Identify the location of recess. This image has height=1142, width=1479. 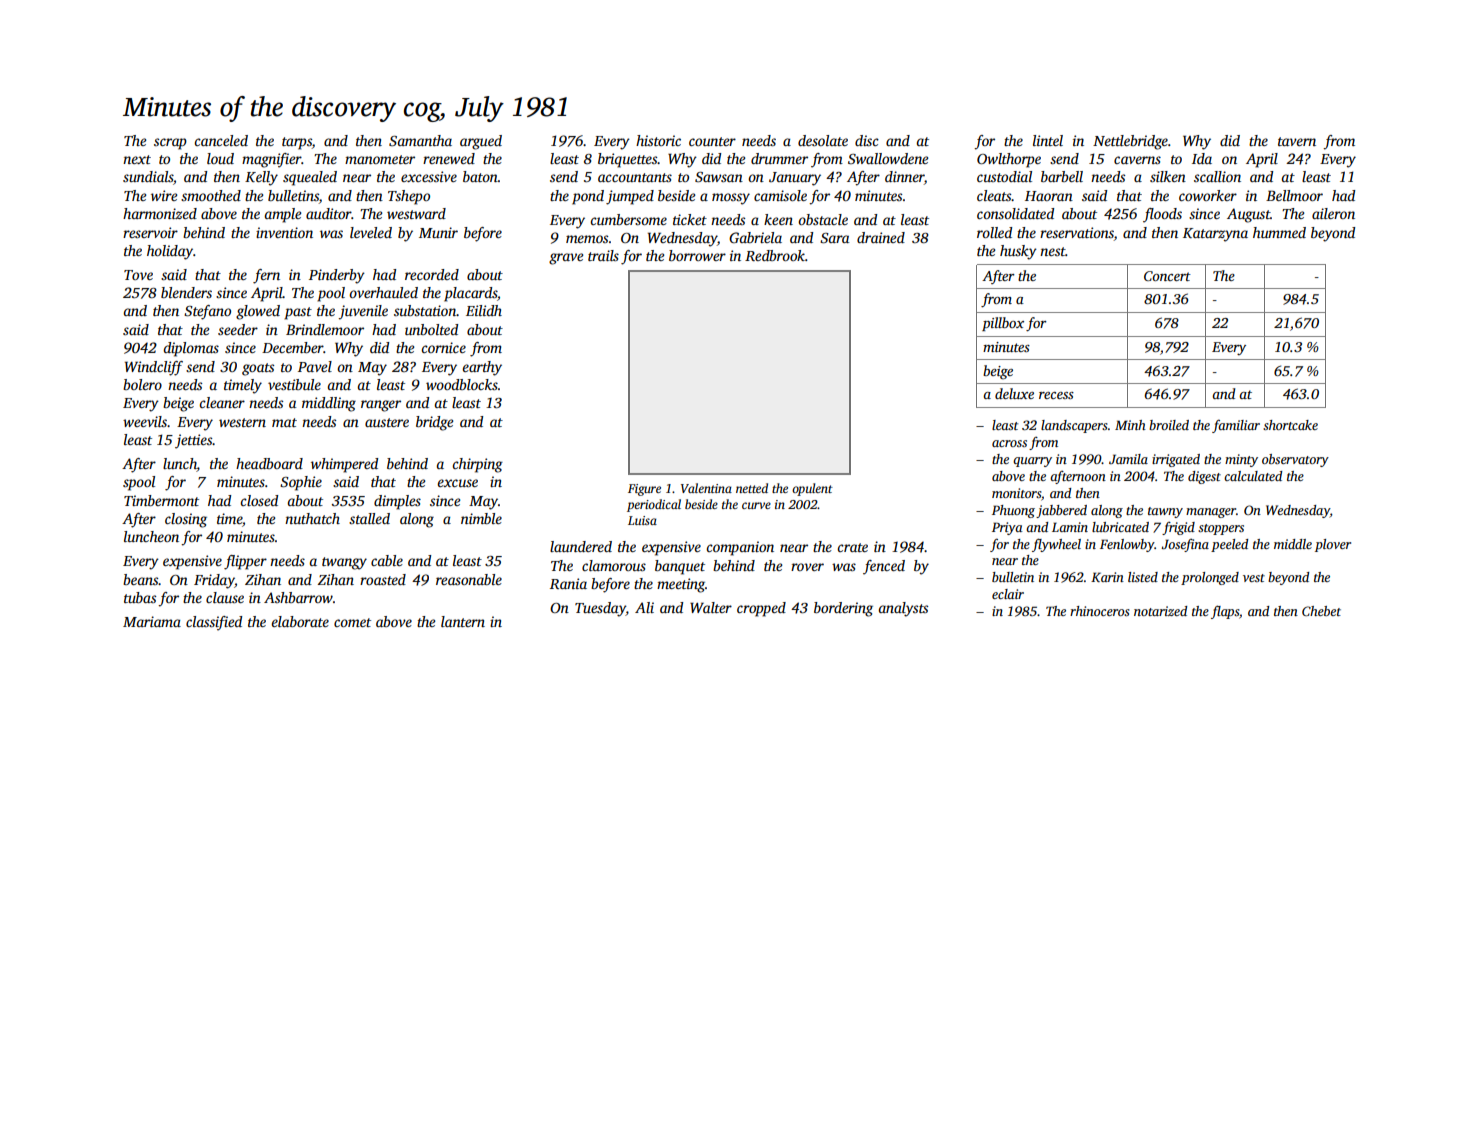
(1056, 395).
